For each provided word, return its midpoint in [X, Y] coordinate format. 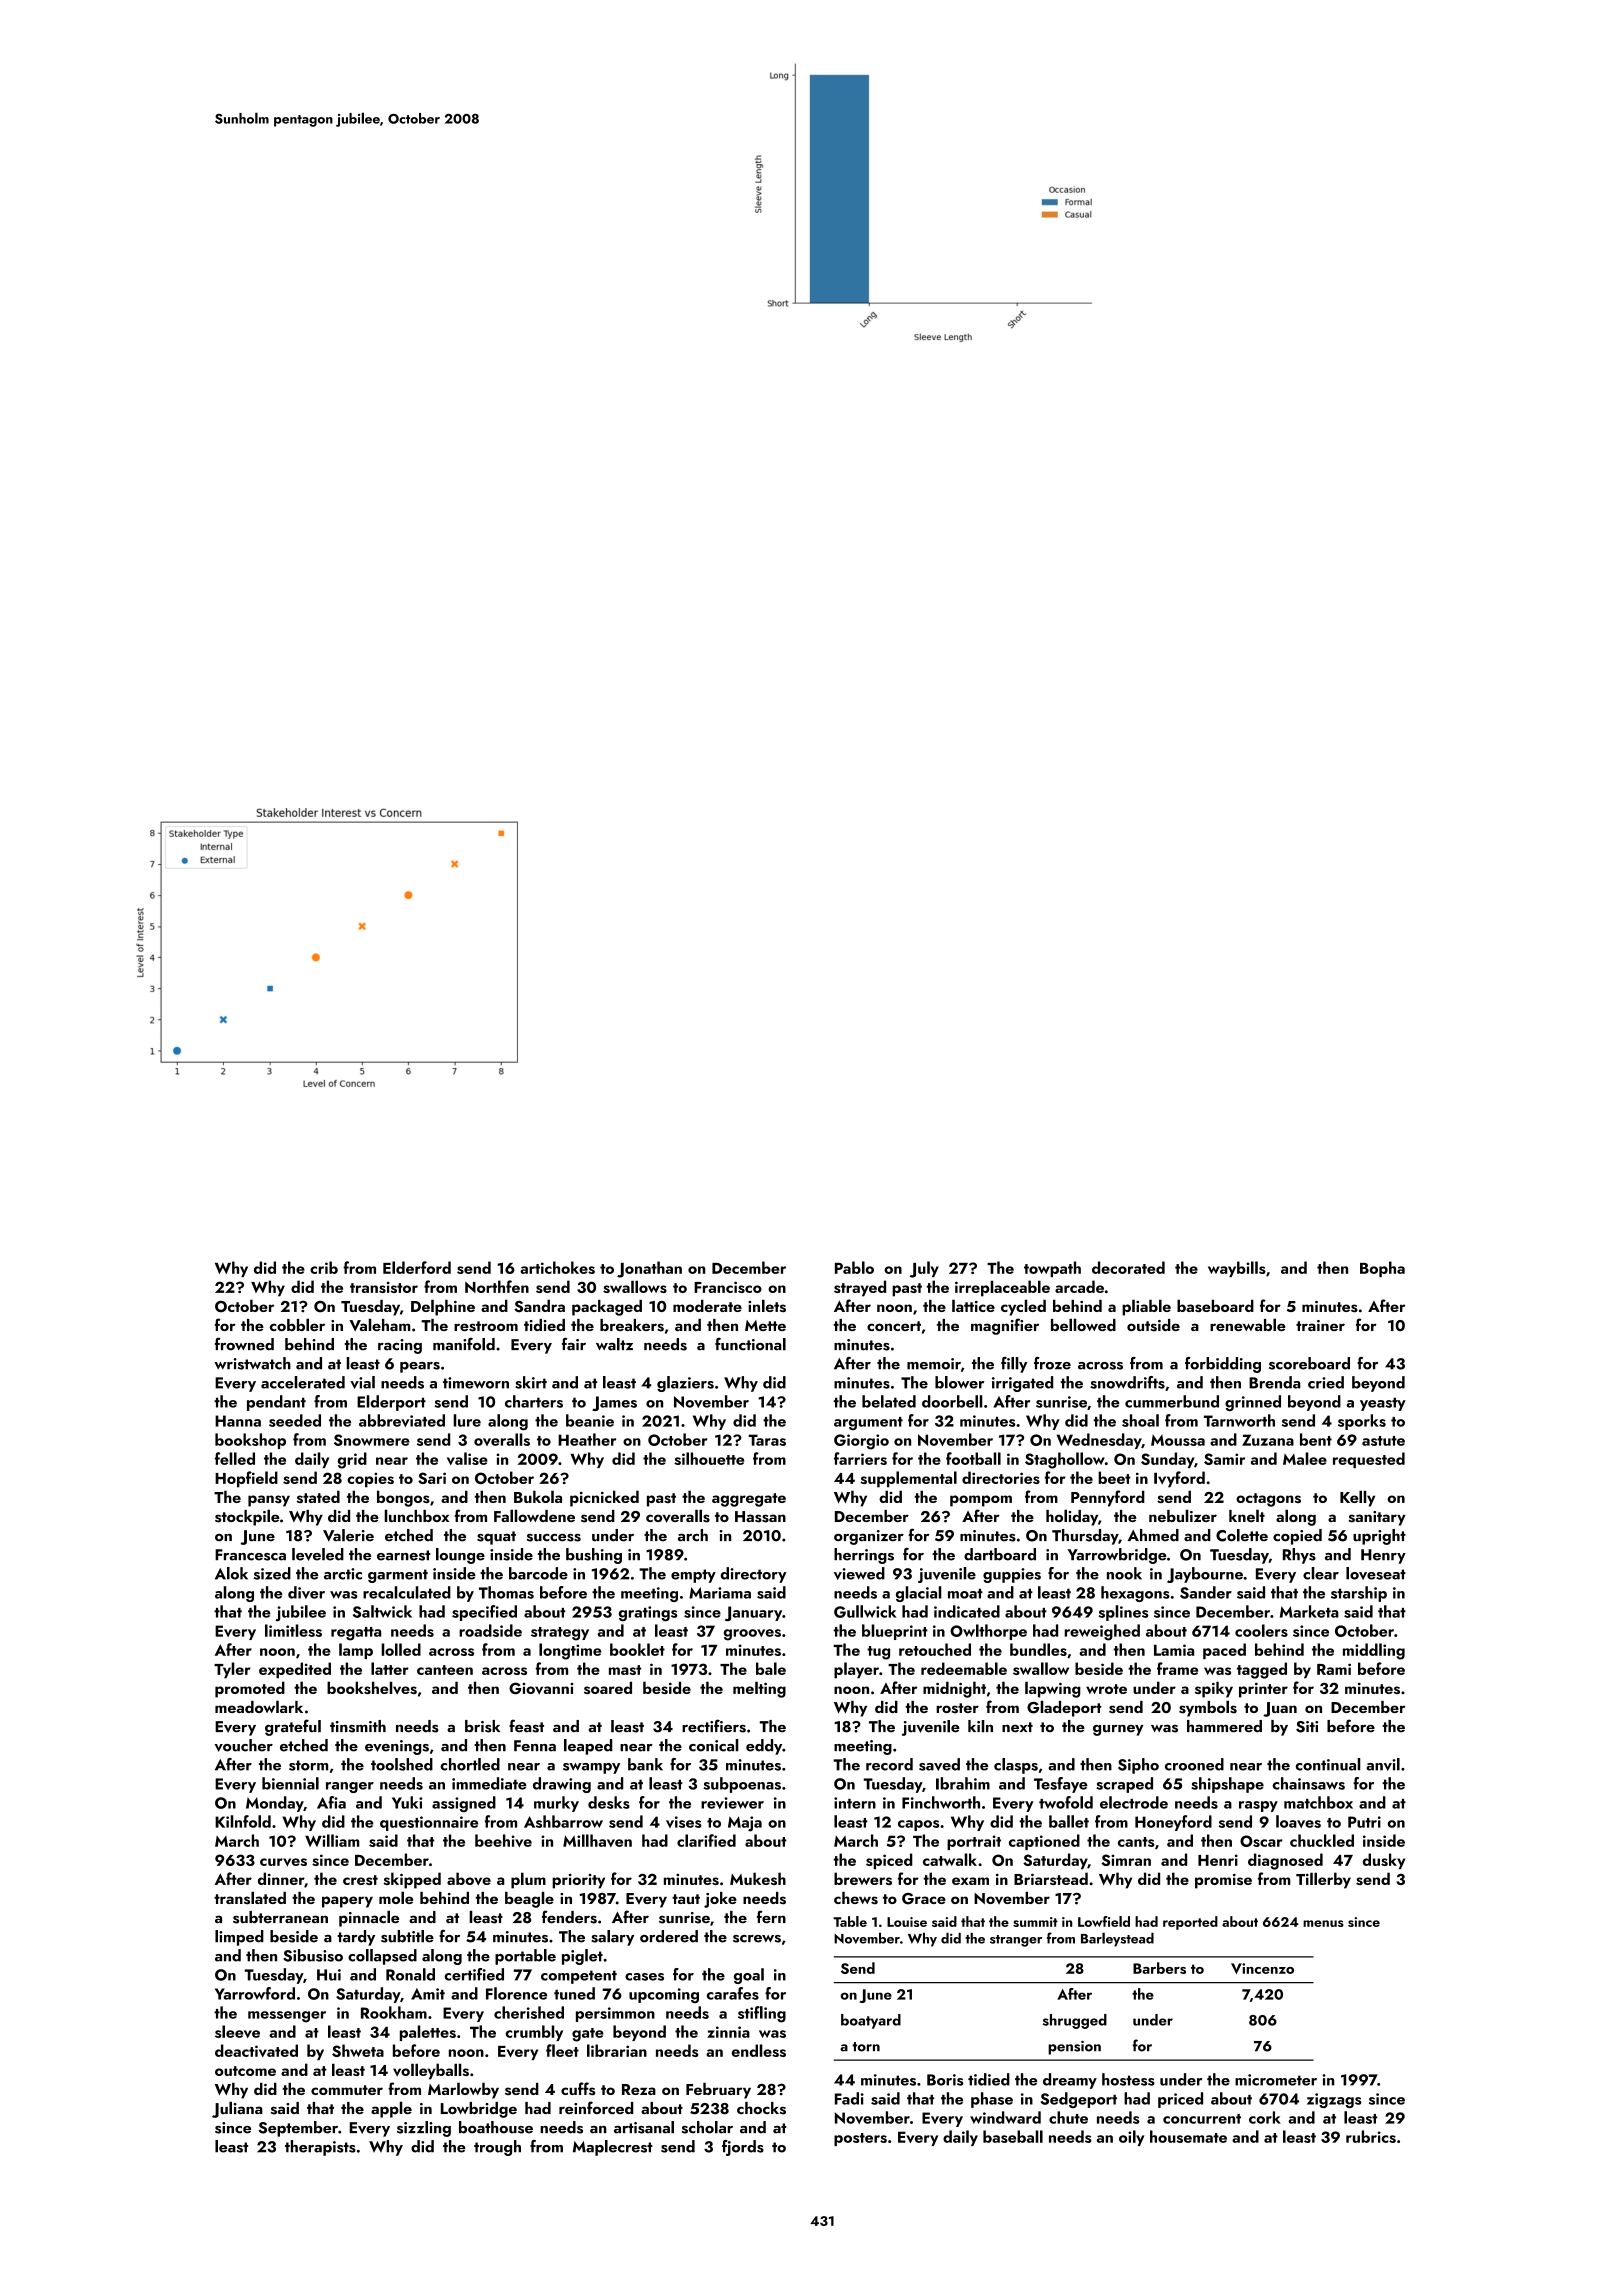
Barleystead [1117, 1939]
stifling [762, 2014]
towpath [1052, 1269]
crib [324, 1267]
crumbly [534, 2033]
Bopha [1382, 1269]
